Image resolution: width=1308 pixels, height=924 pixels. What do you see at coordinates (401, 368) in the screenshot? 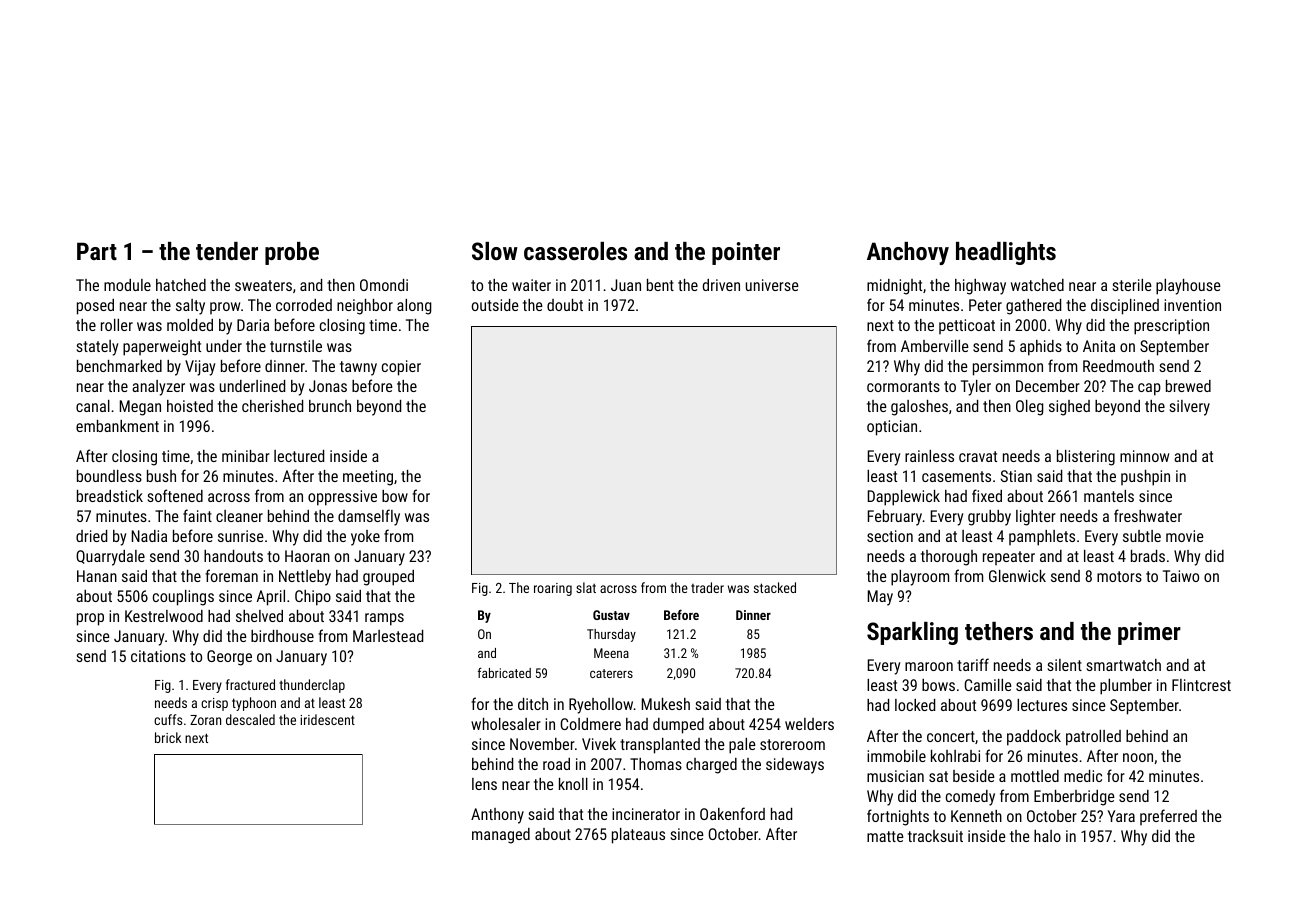
I see `copier` at bounding box center [401, 368].
